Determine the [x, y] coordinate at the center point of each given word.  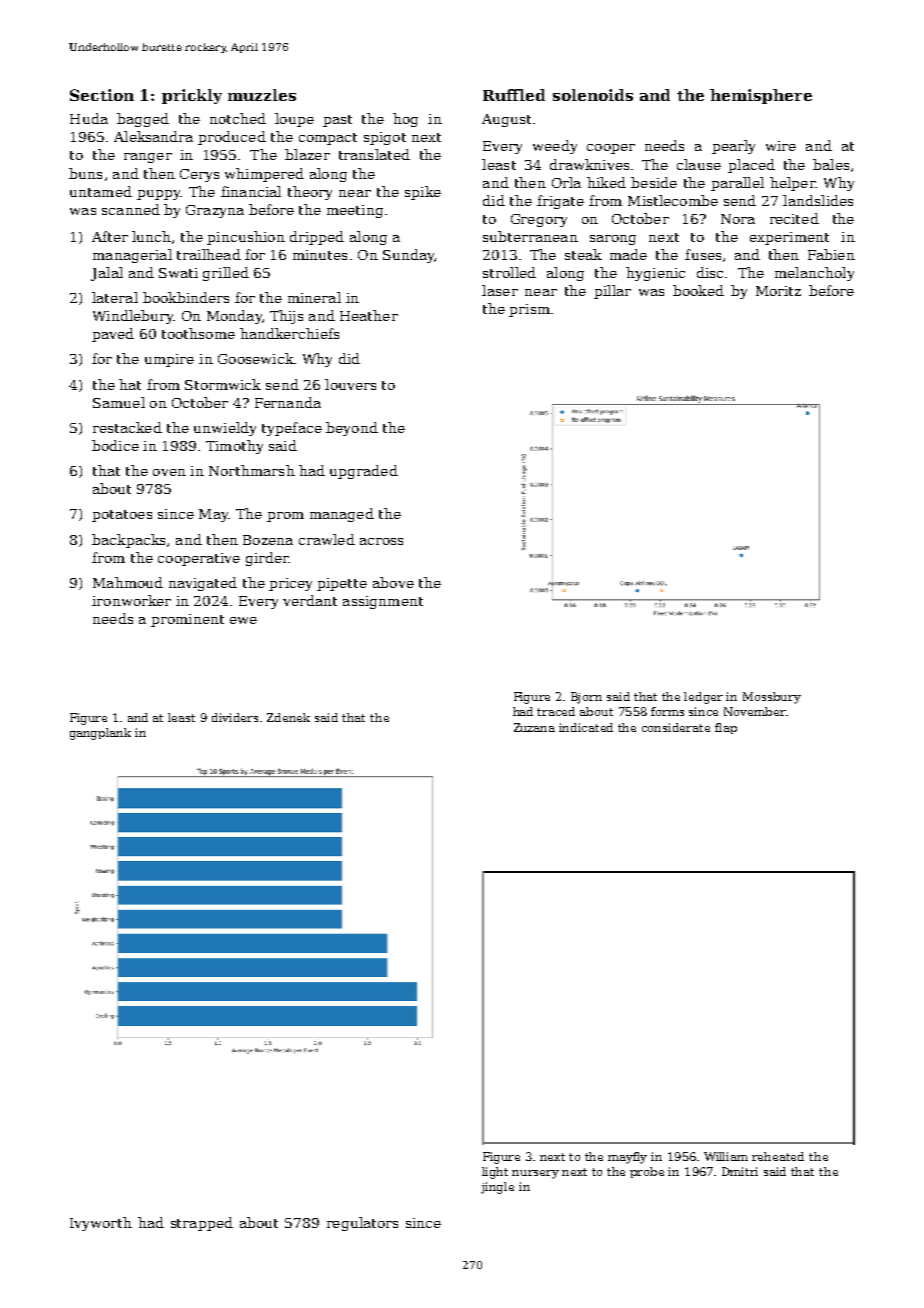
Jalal [107, 274]
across [381, 541]
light [495, 1173]
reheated [778, 1156]
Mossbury [772, 698]
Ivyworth [101, 1224]
